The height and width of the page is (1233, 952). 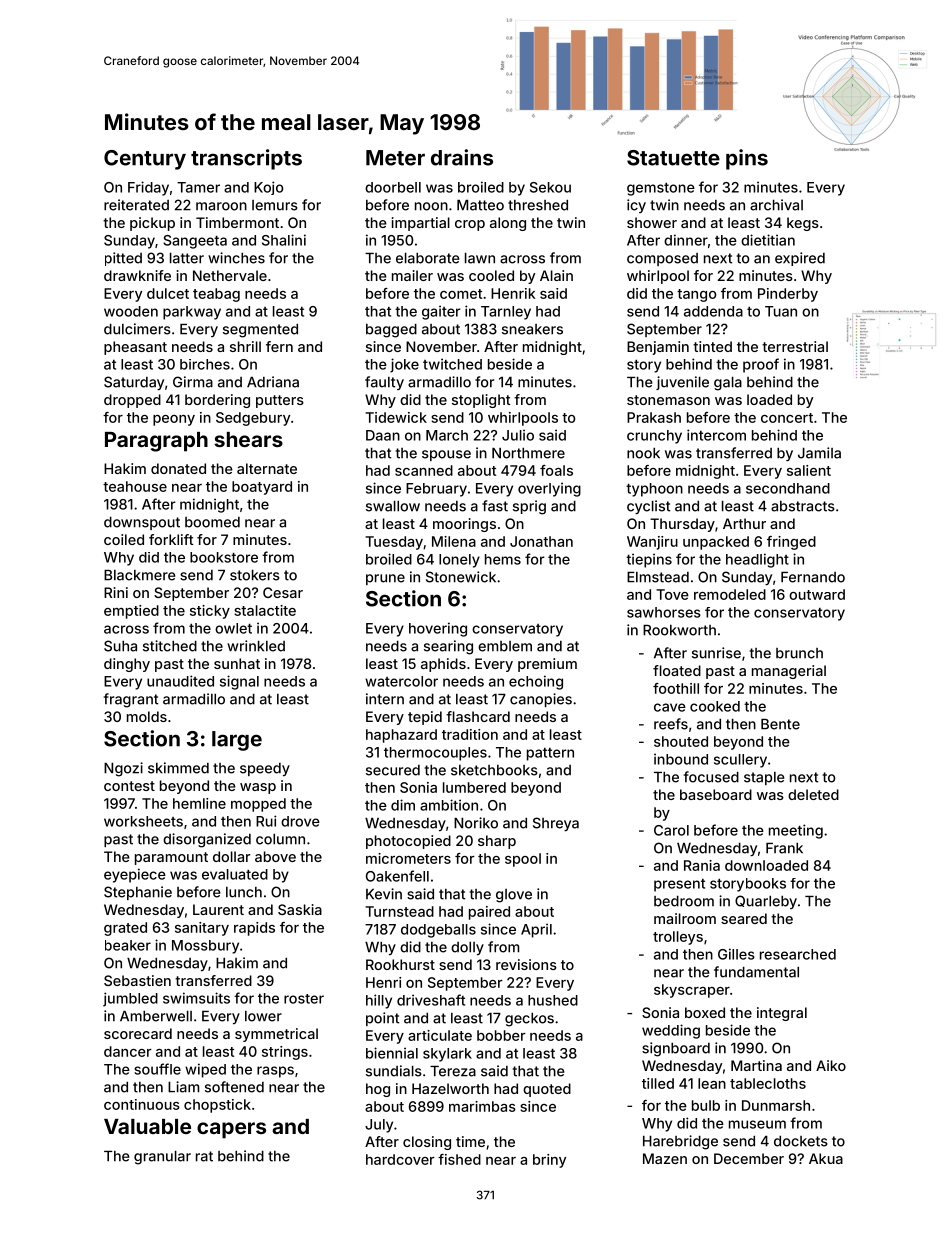 I want to click on secured, so click(x=393, y=770).
